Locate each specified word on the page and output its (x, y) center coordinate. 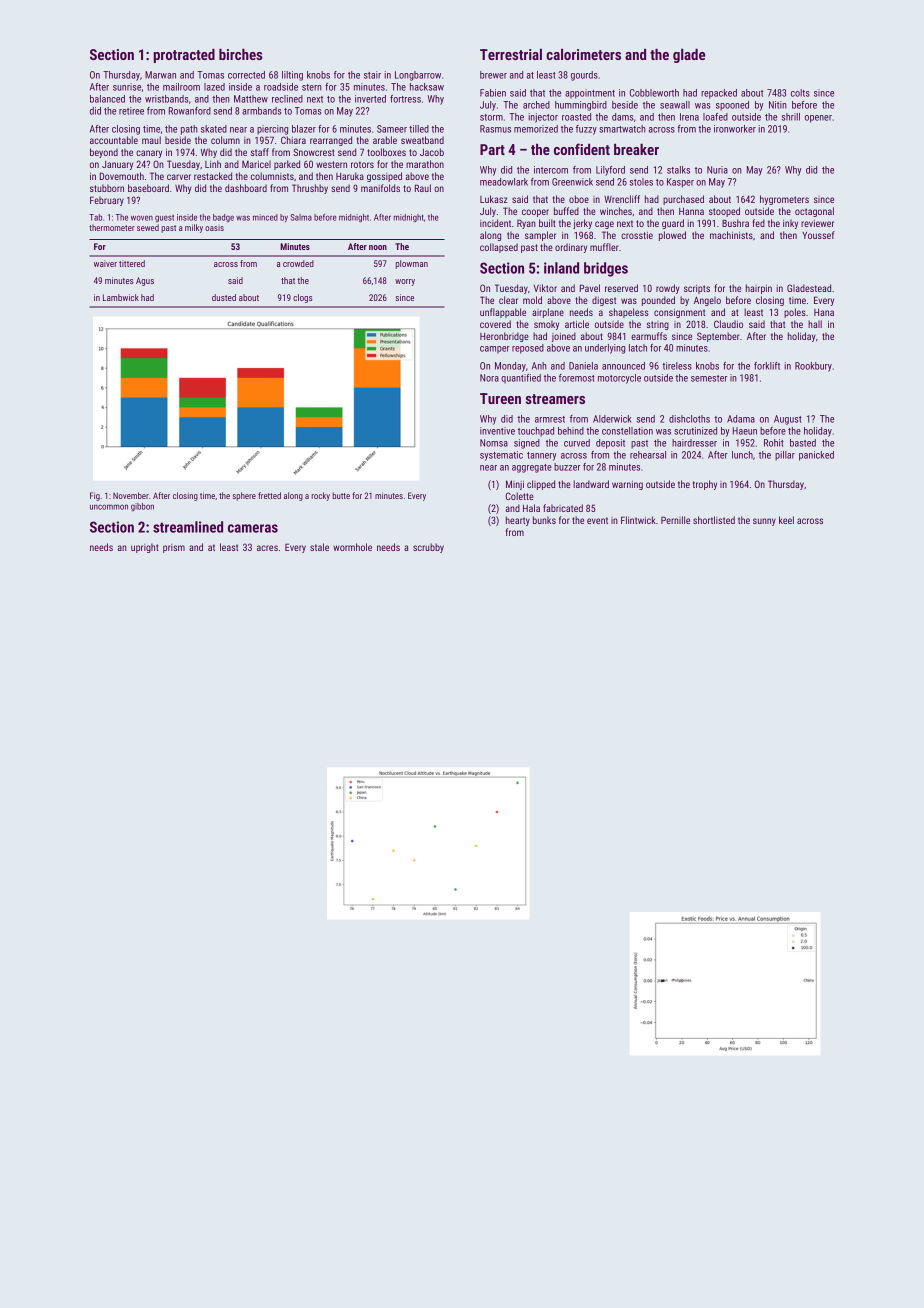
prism (174, 548)
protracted (184, 56)
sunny (764, 522)
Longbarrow (418, 76)
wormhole (352, 547)
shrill (791, 117)
